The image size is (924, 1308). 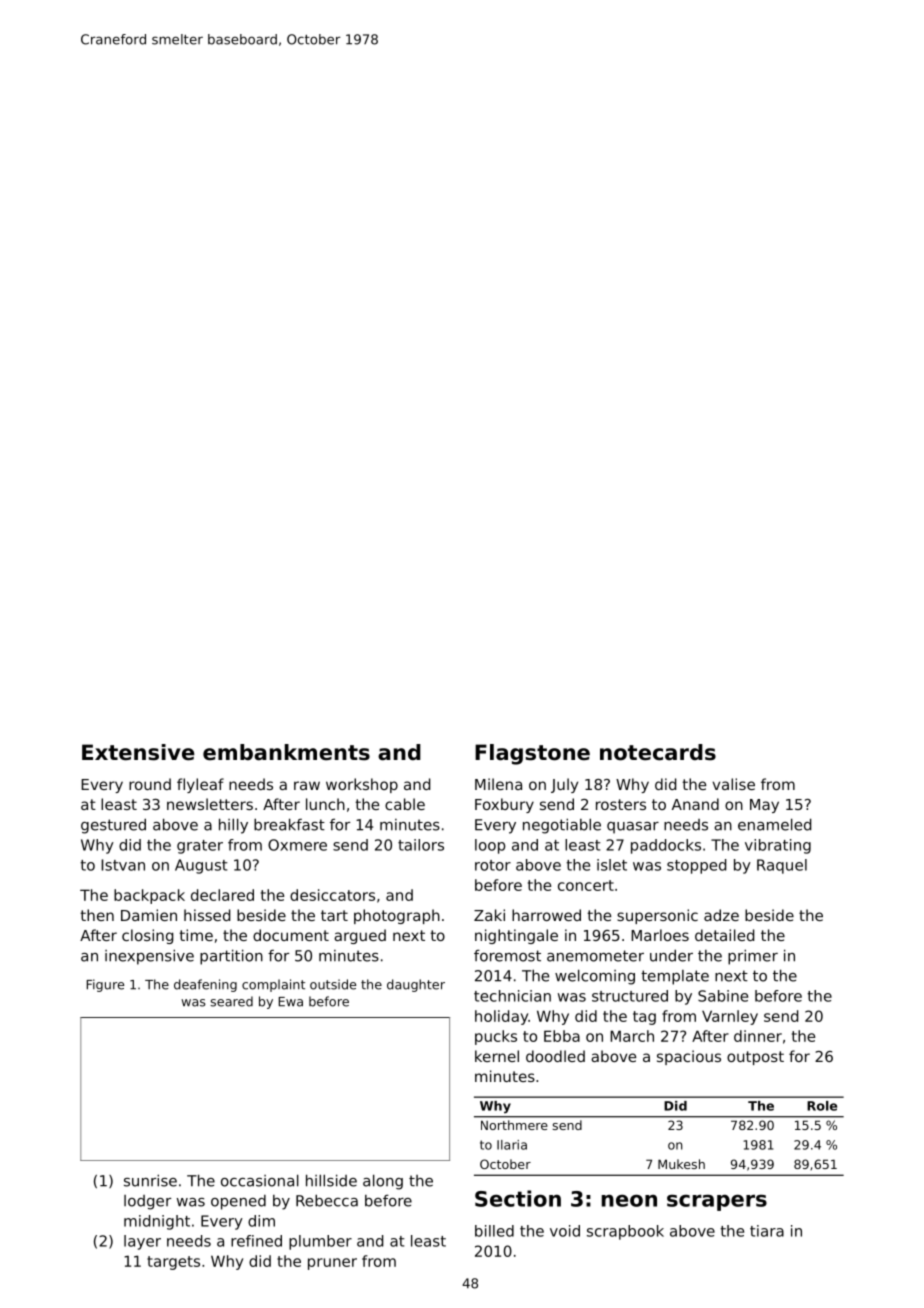 What do you see at coordinates (332, 895) in the image?
I see `desiccators` at bounding box center [332, 895].
